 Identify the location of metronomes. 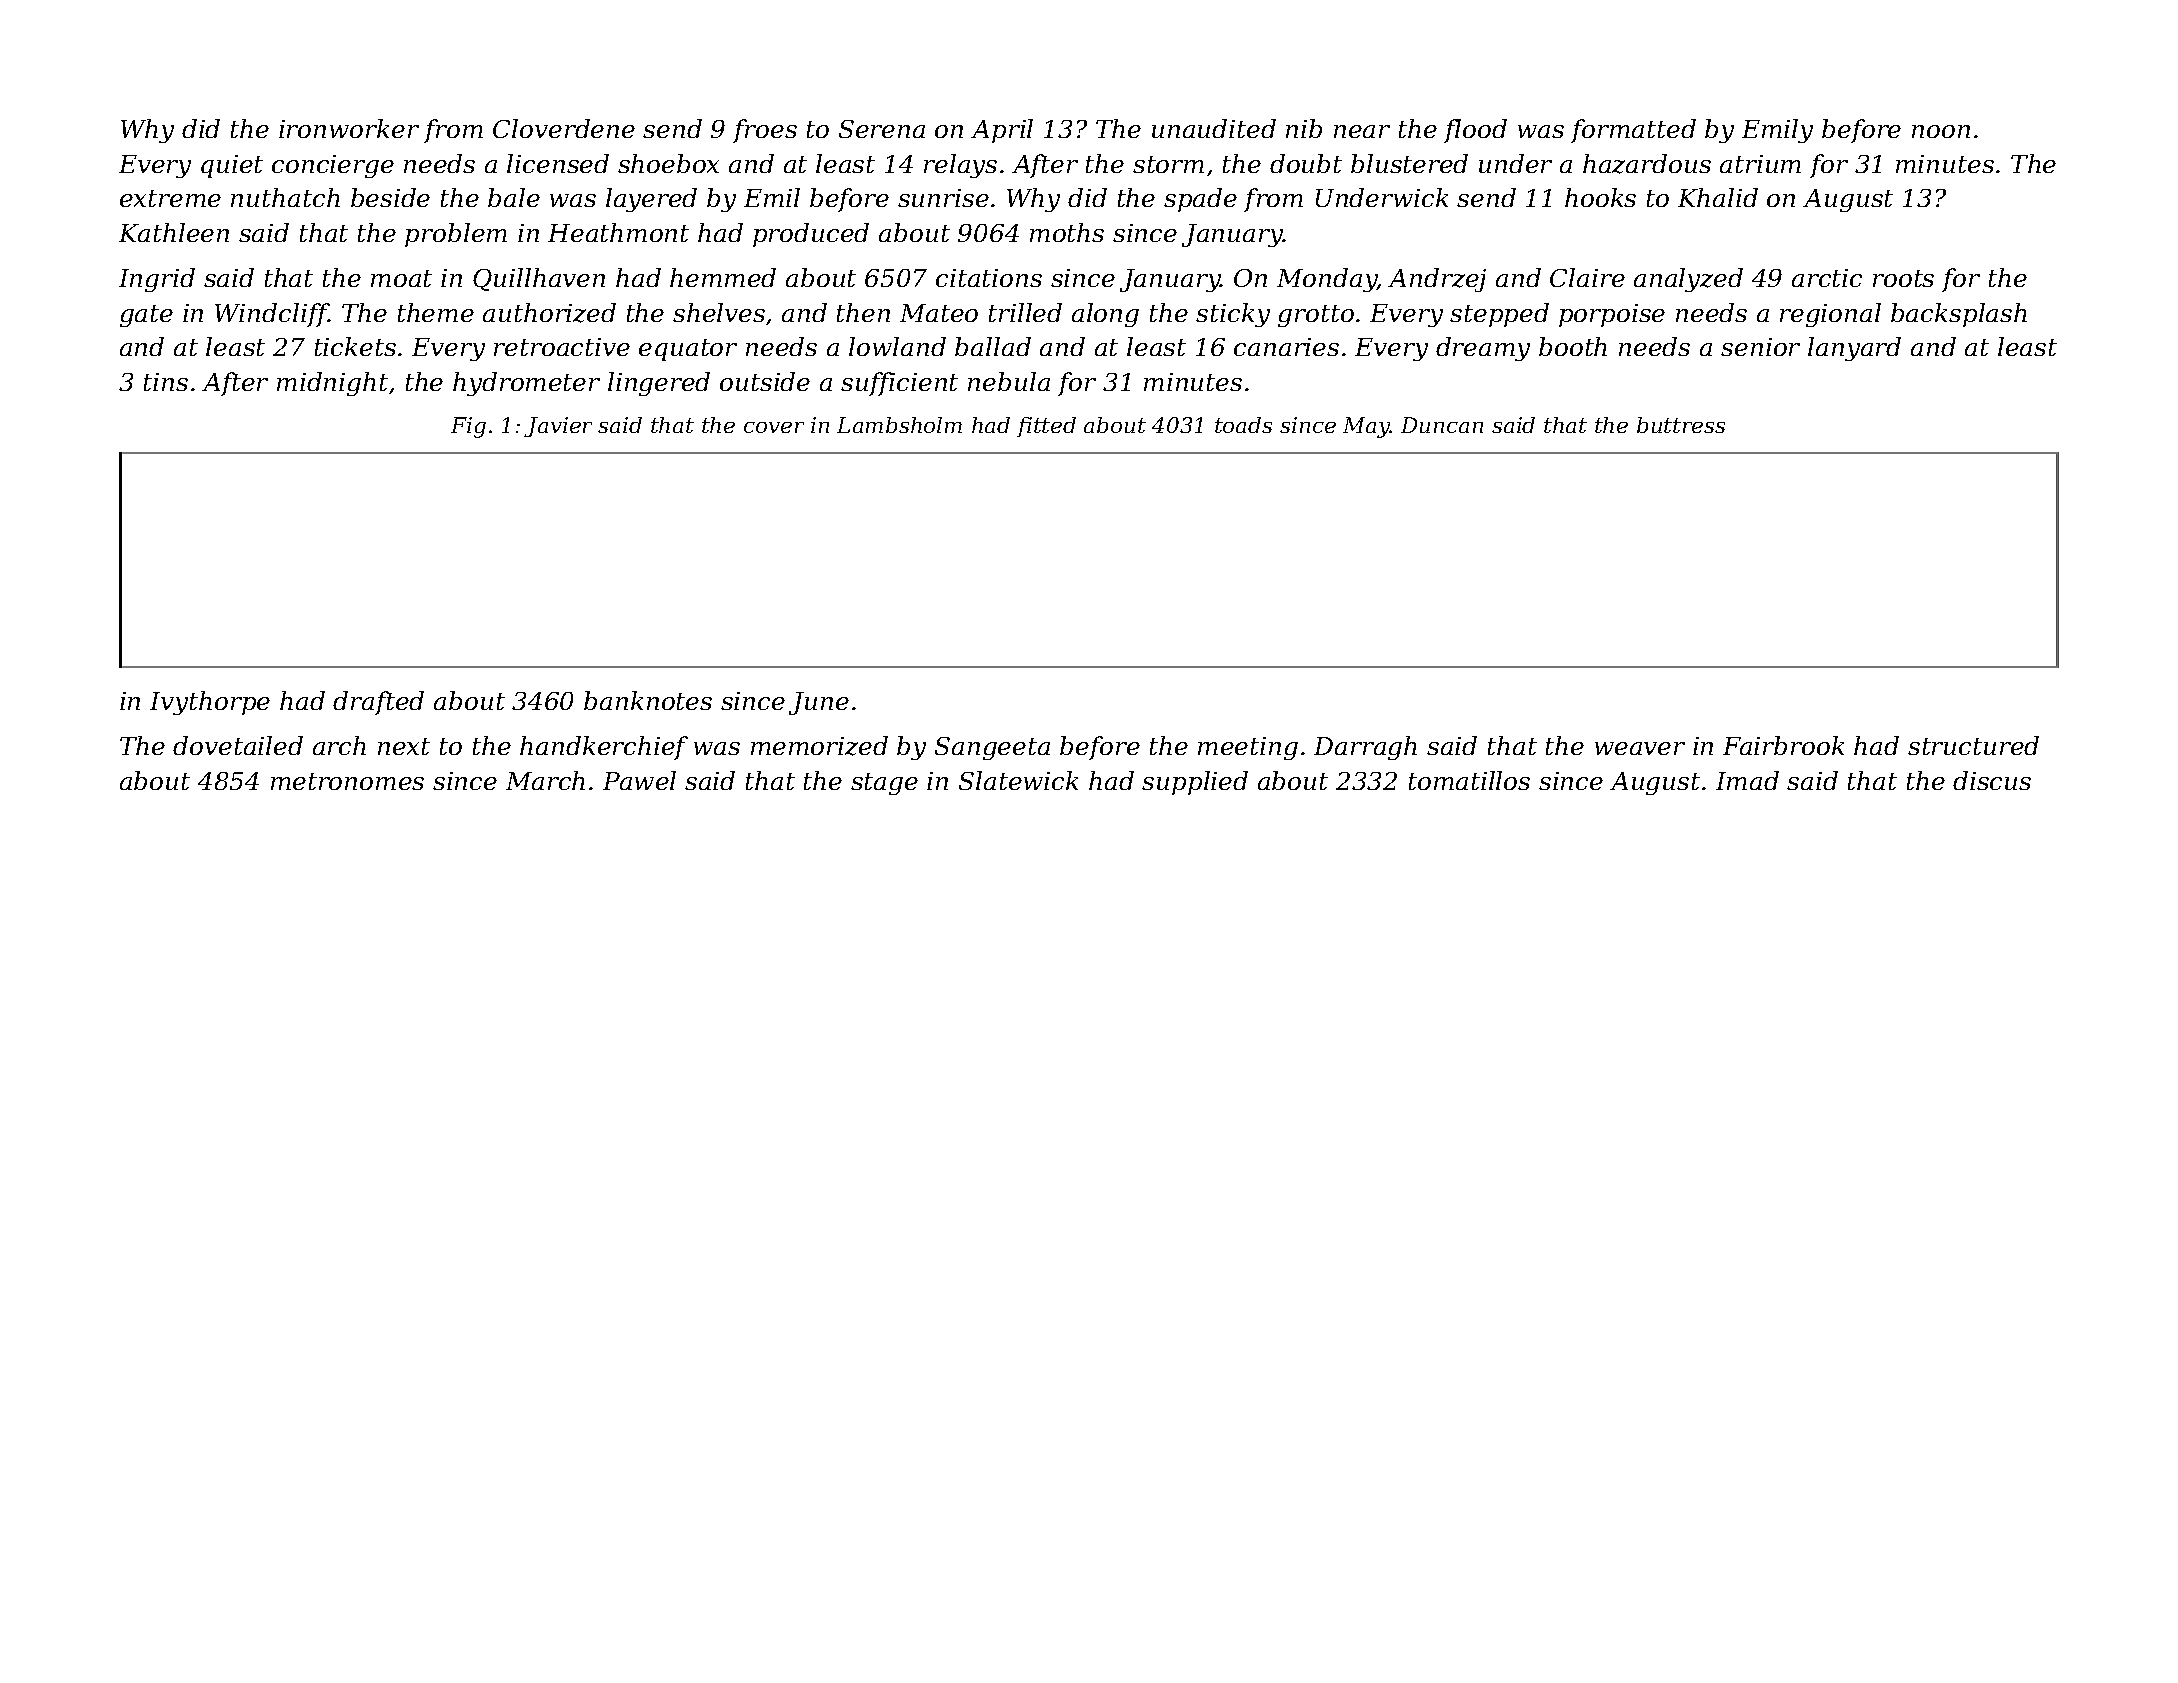
(347, 781).
